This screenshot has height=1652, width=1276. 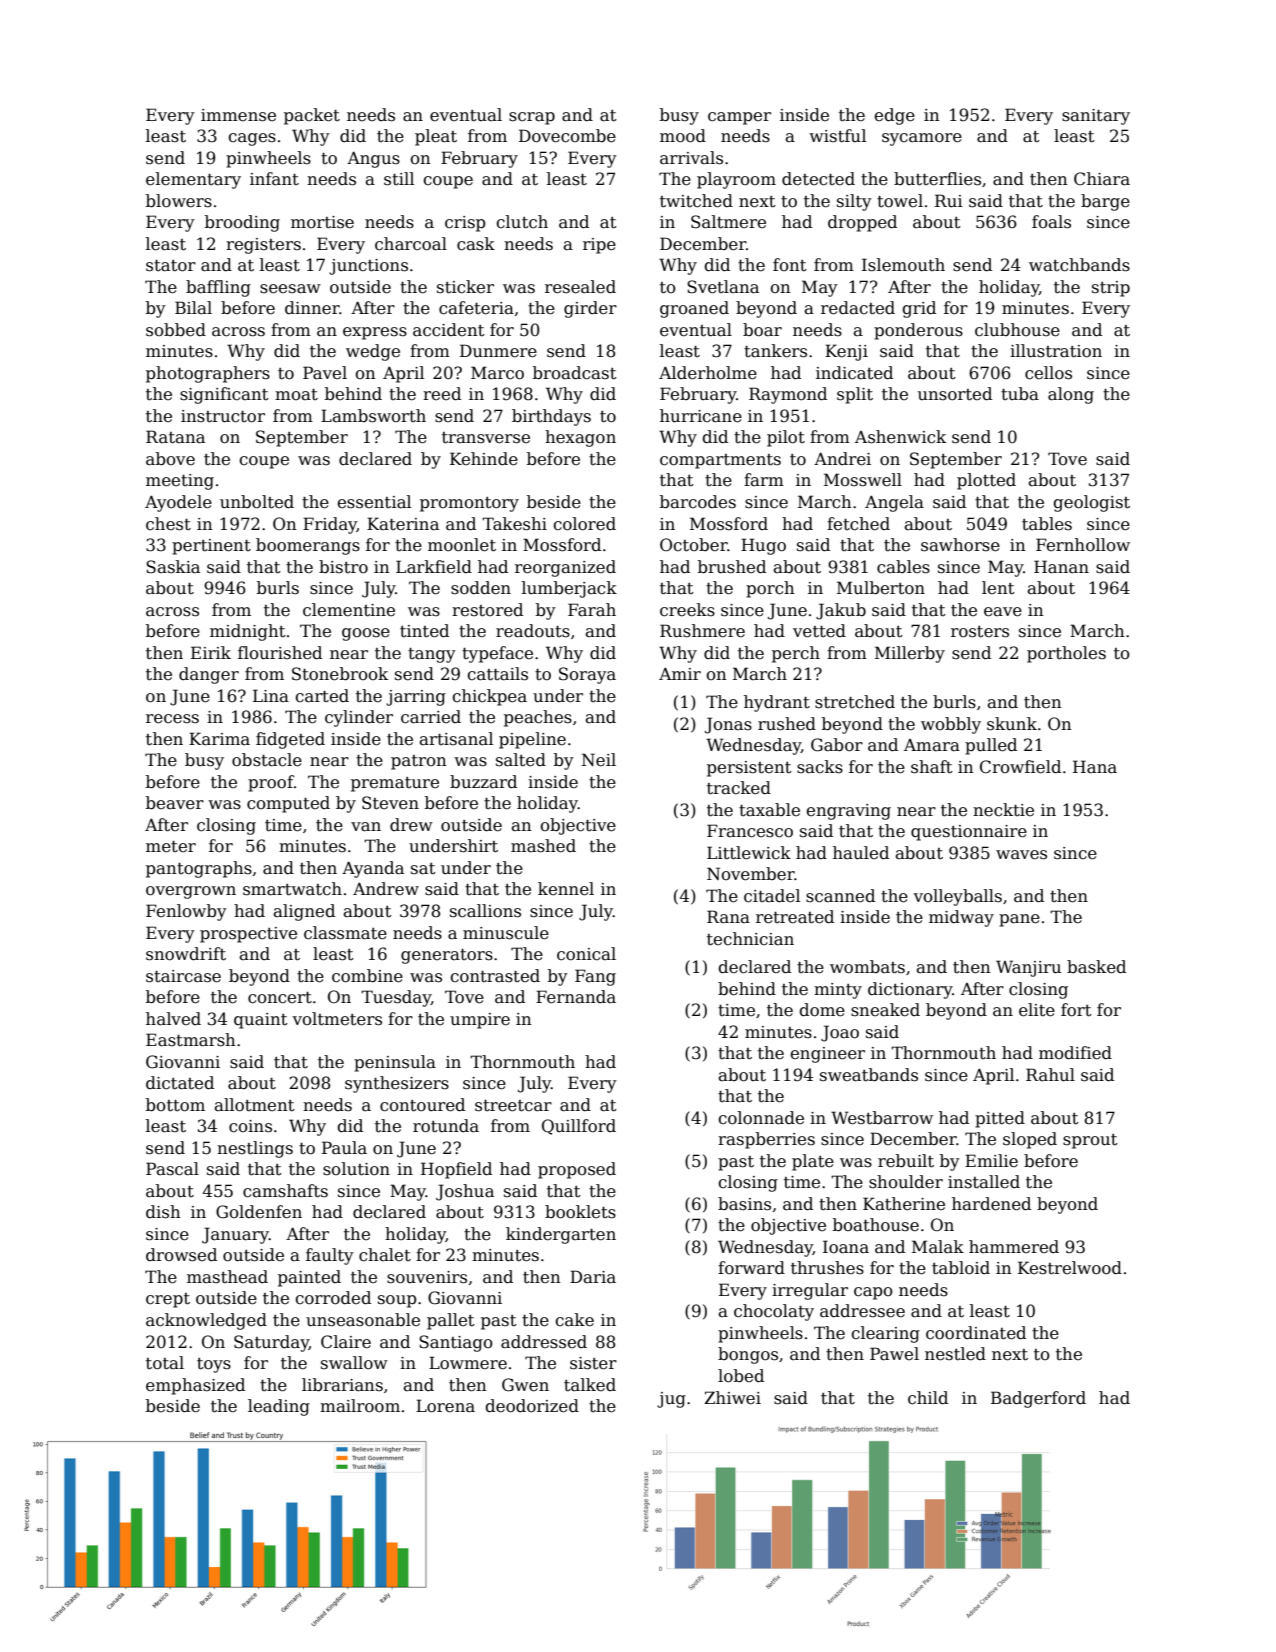 I want to click on corroded, so click(x=333, y=1298).
